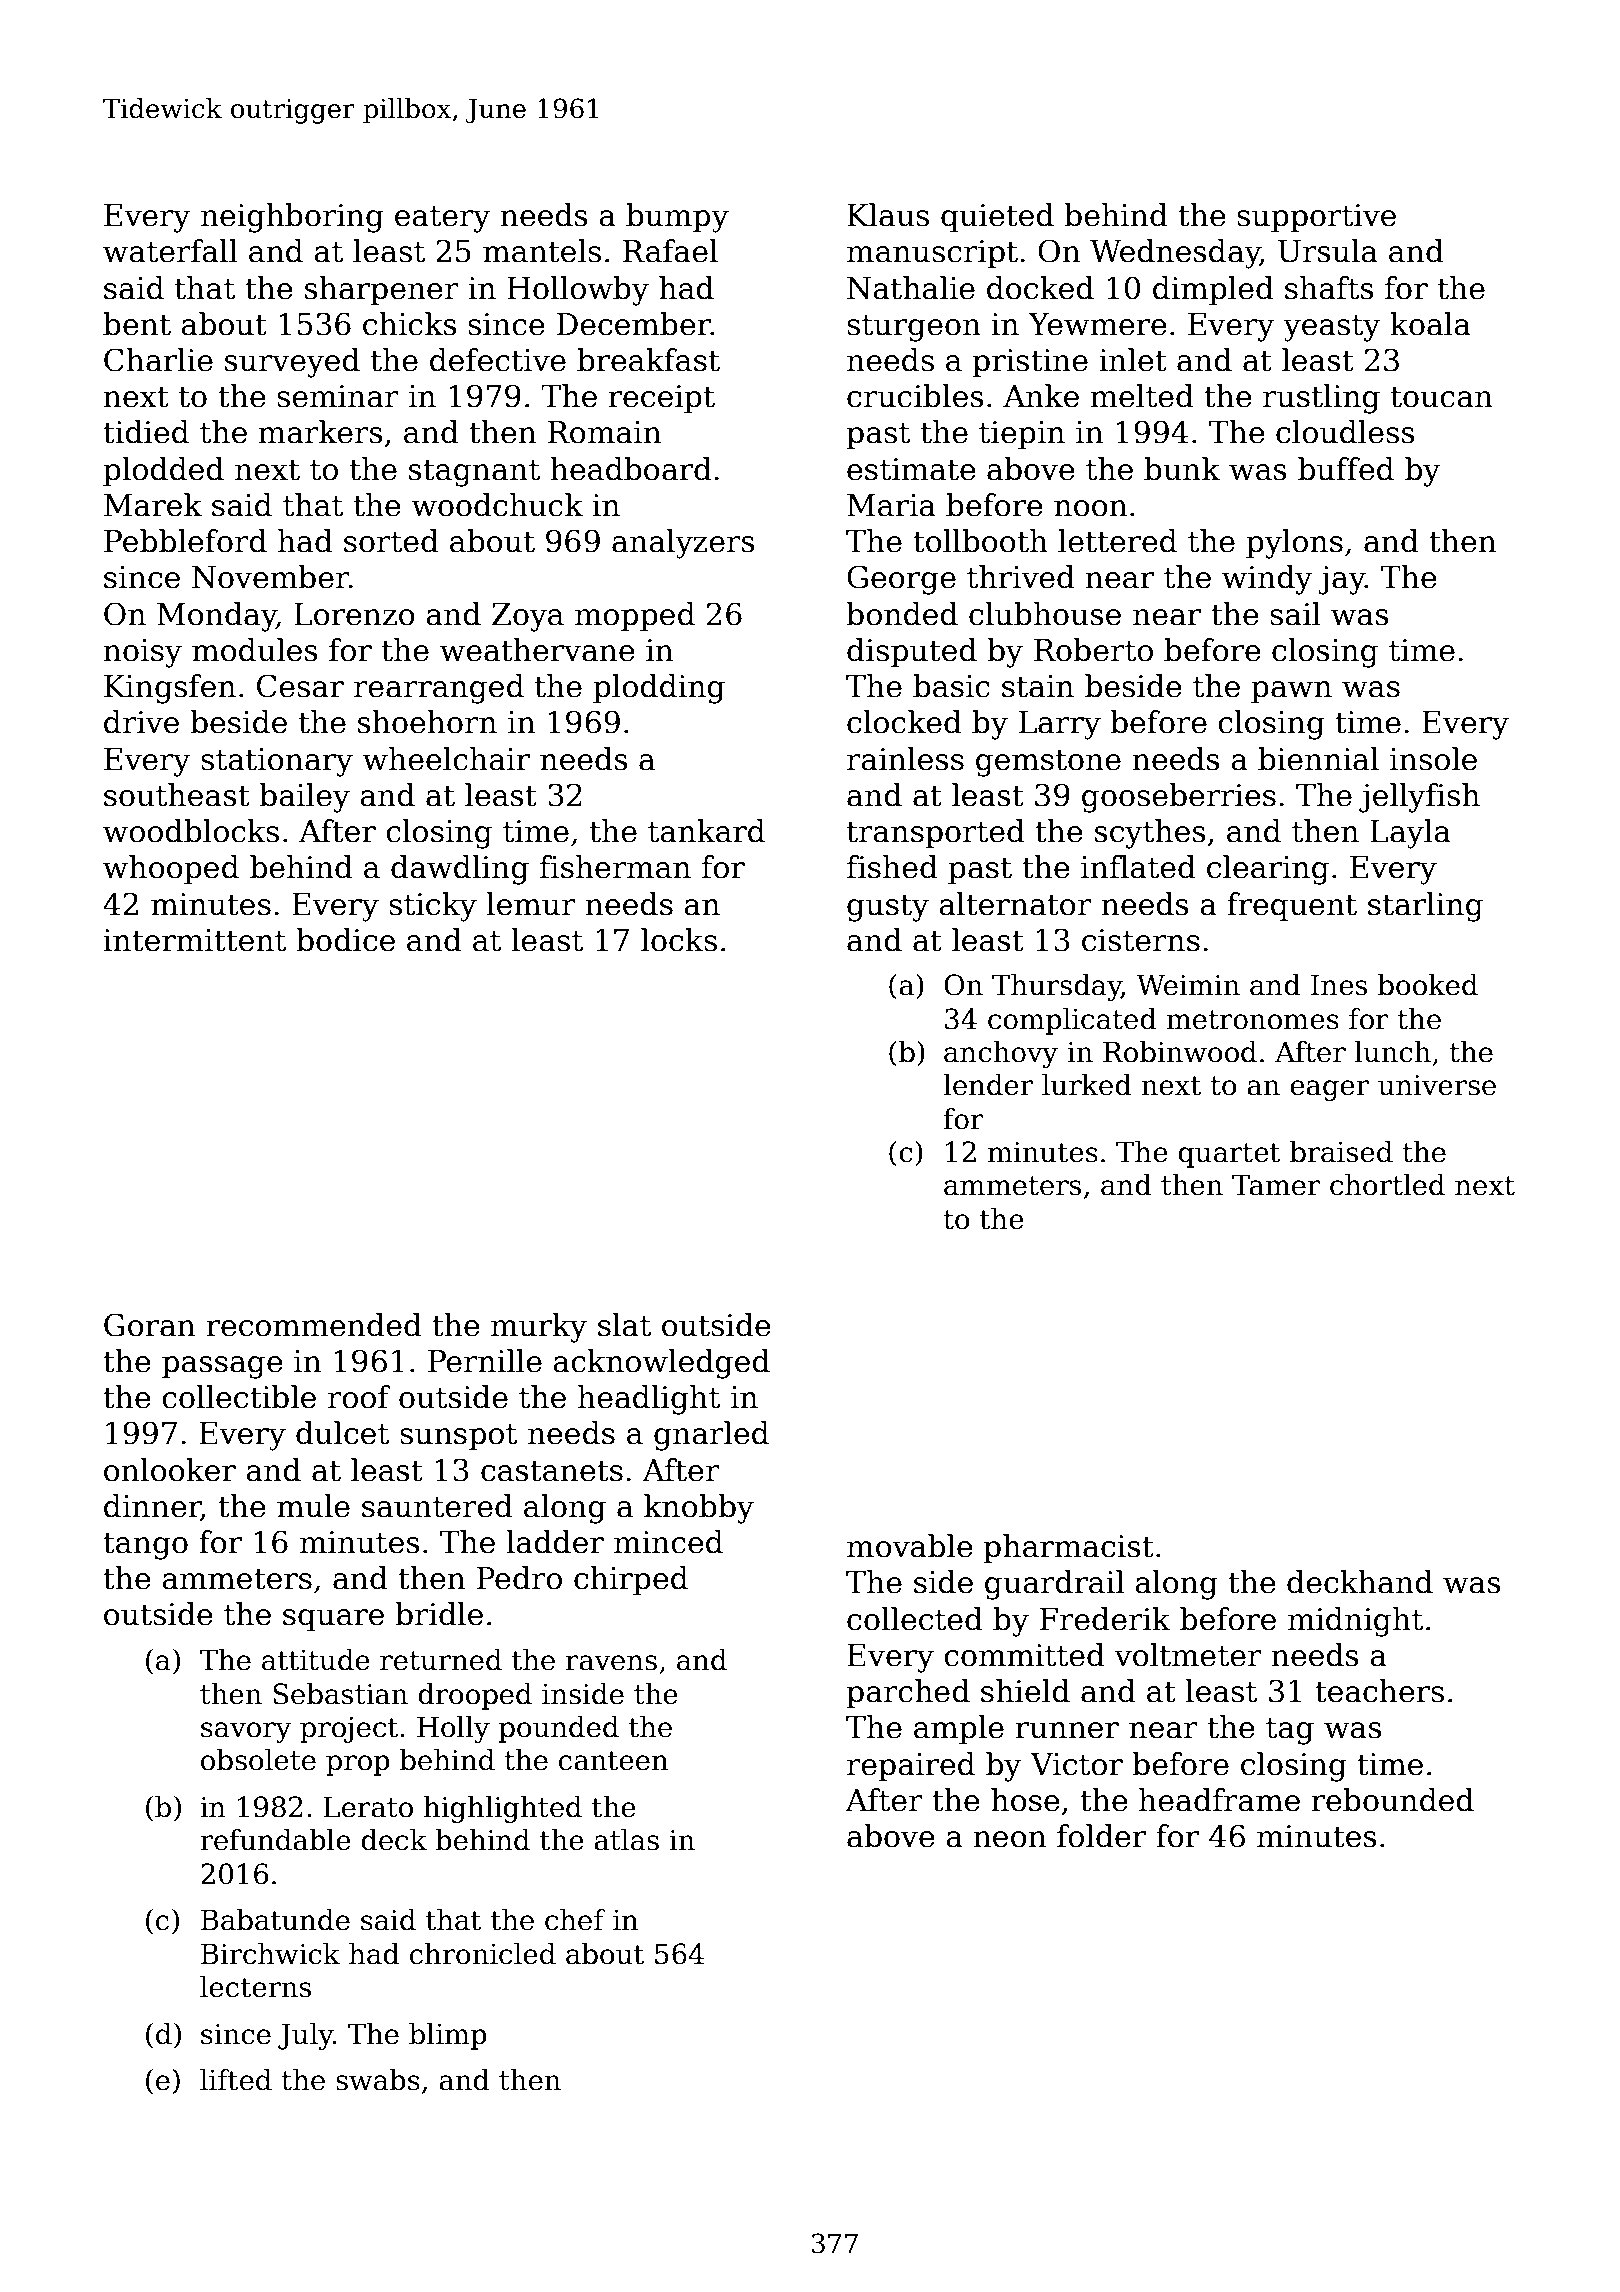  Describe the element at coordinates (706, 831) in the screenshot. I see `tankard` at that location.
